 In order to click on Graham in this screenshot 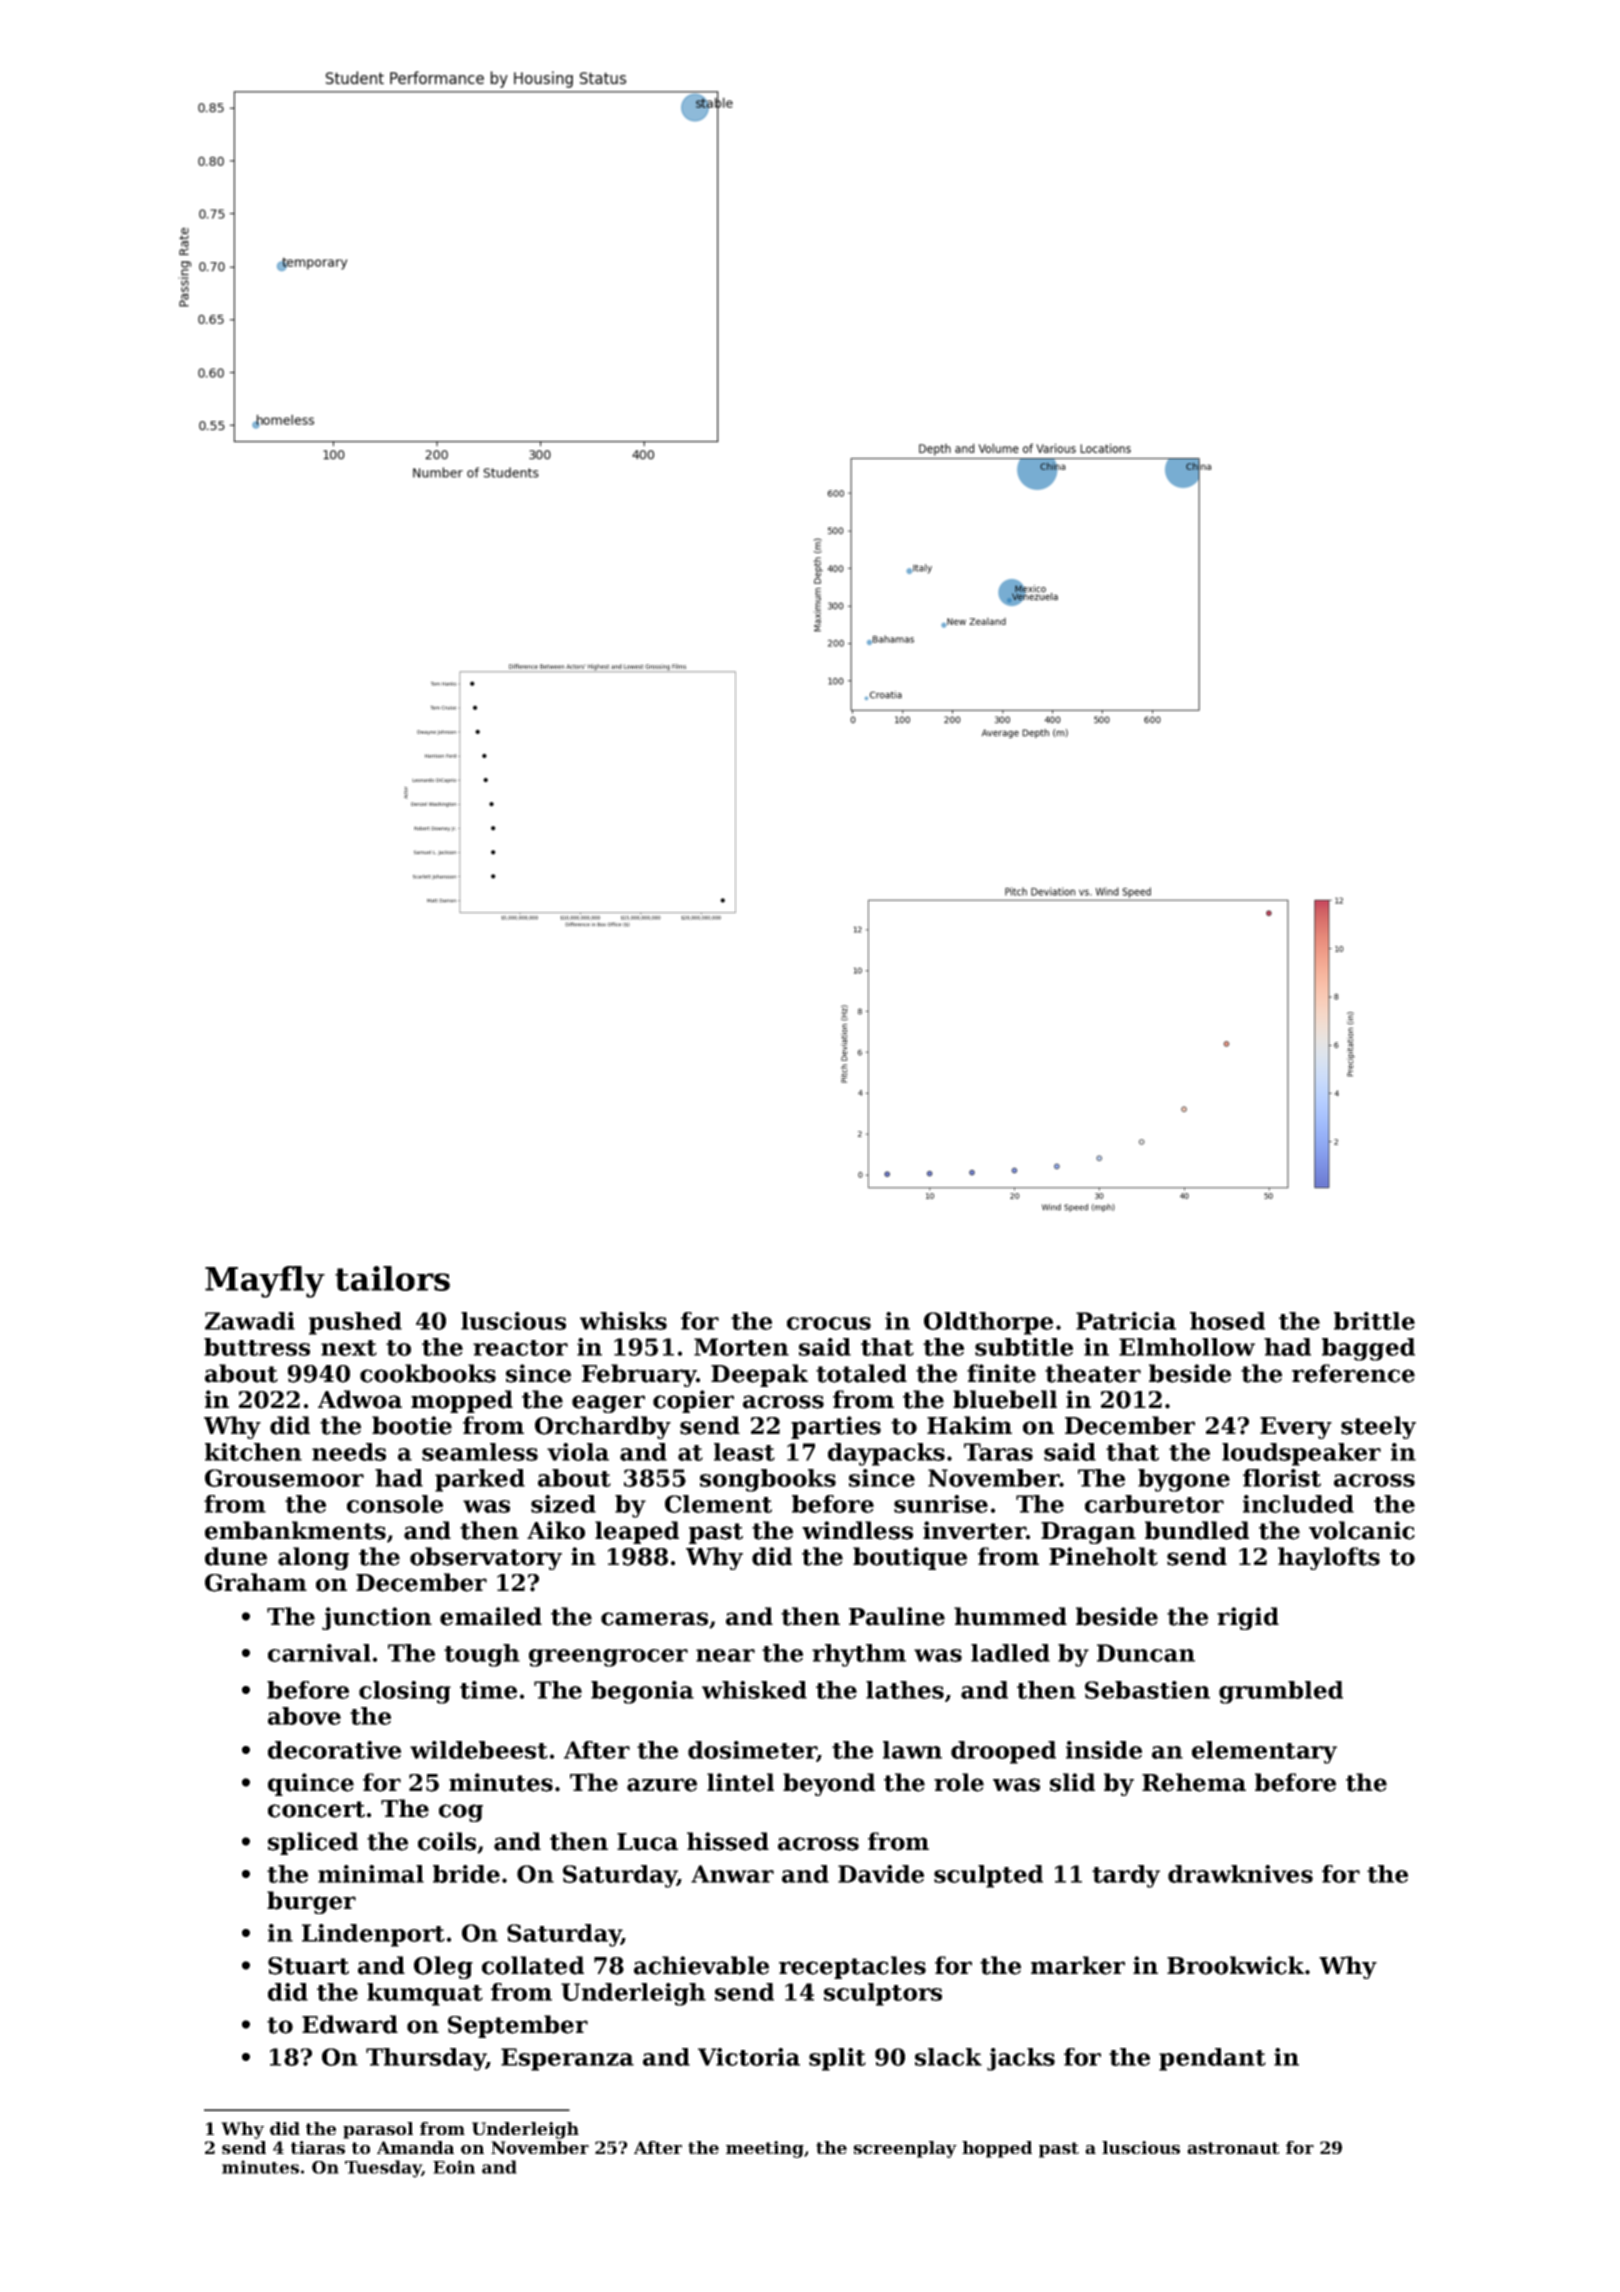, I will do `click(256, 1582)`.
